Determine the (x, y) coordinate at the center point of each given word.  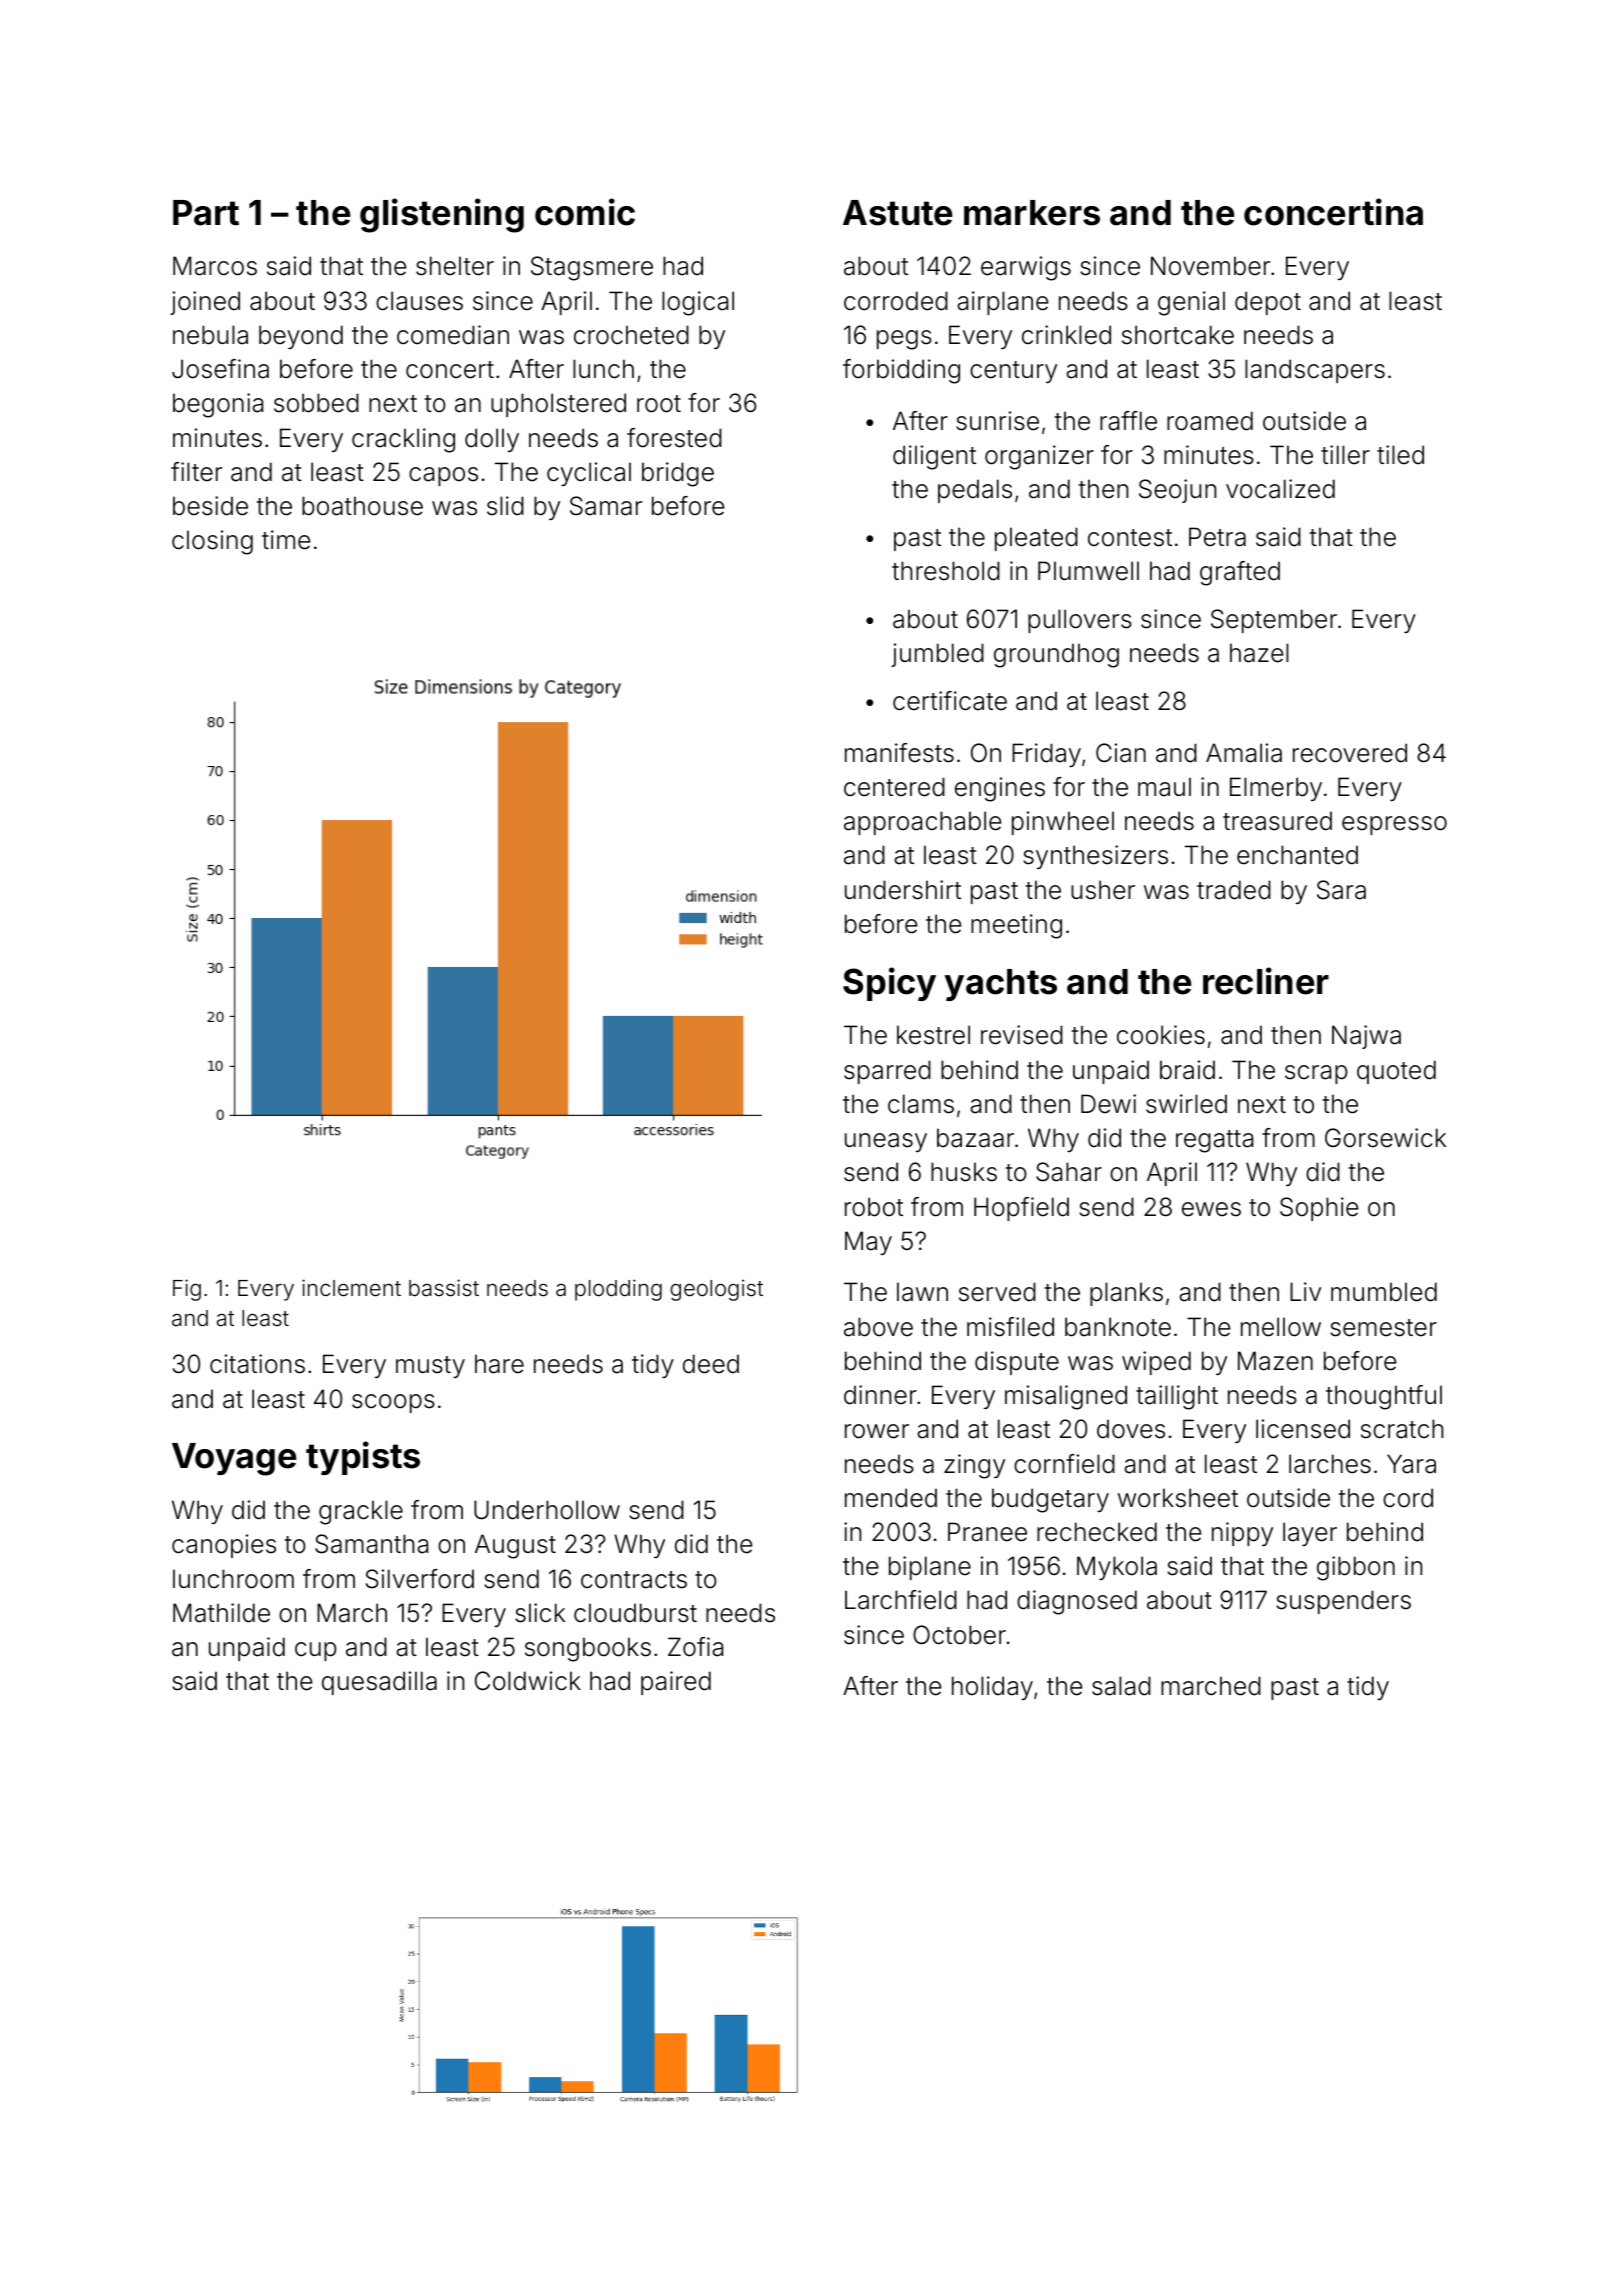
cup (316, 1651)
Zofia (695, 1647)
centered (894, 787)
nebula (210, 335)
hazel (1259, 653)
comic (585, 212)
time (286, 540)
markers (1032, 213)
